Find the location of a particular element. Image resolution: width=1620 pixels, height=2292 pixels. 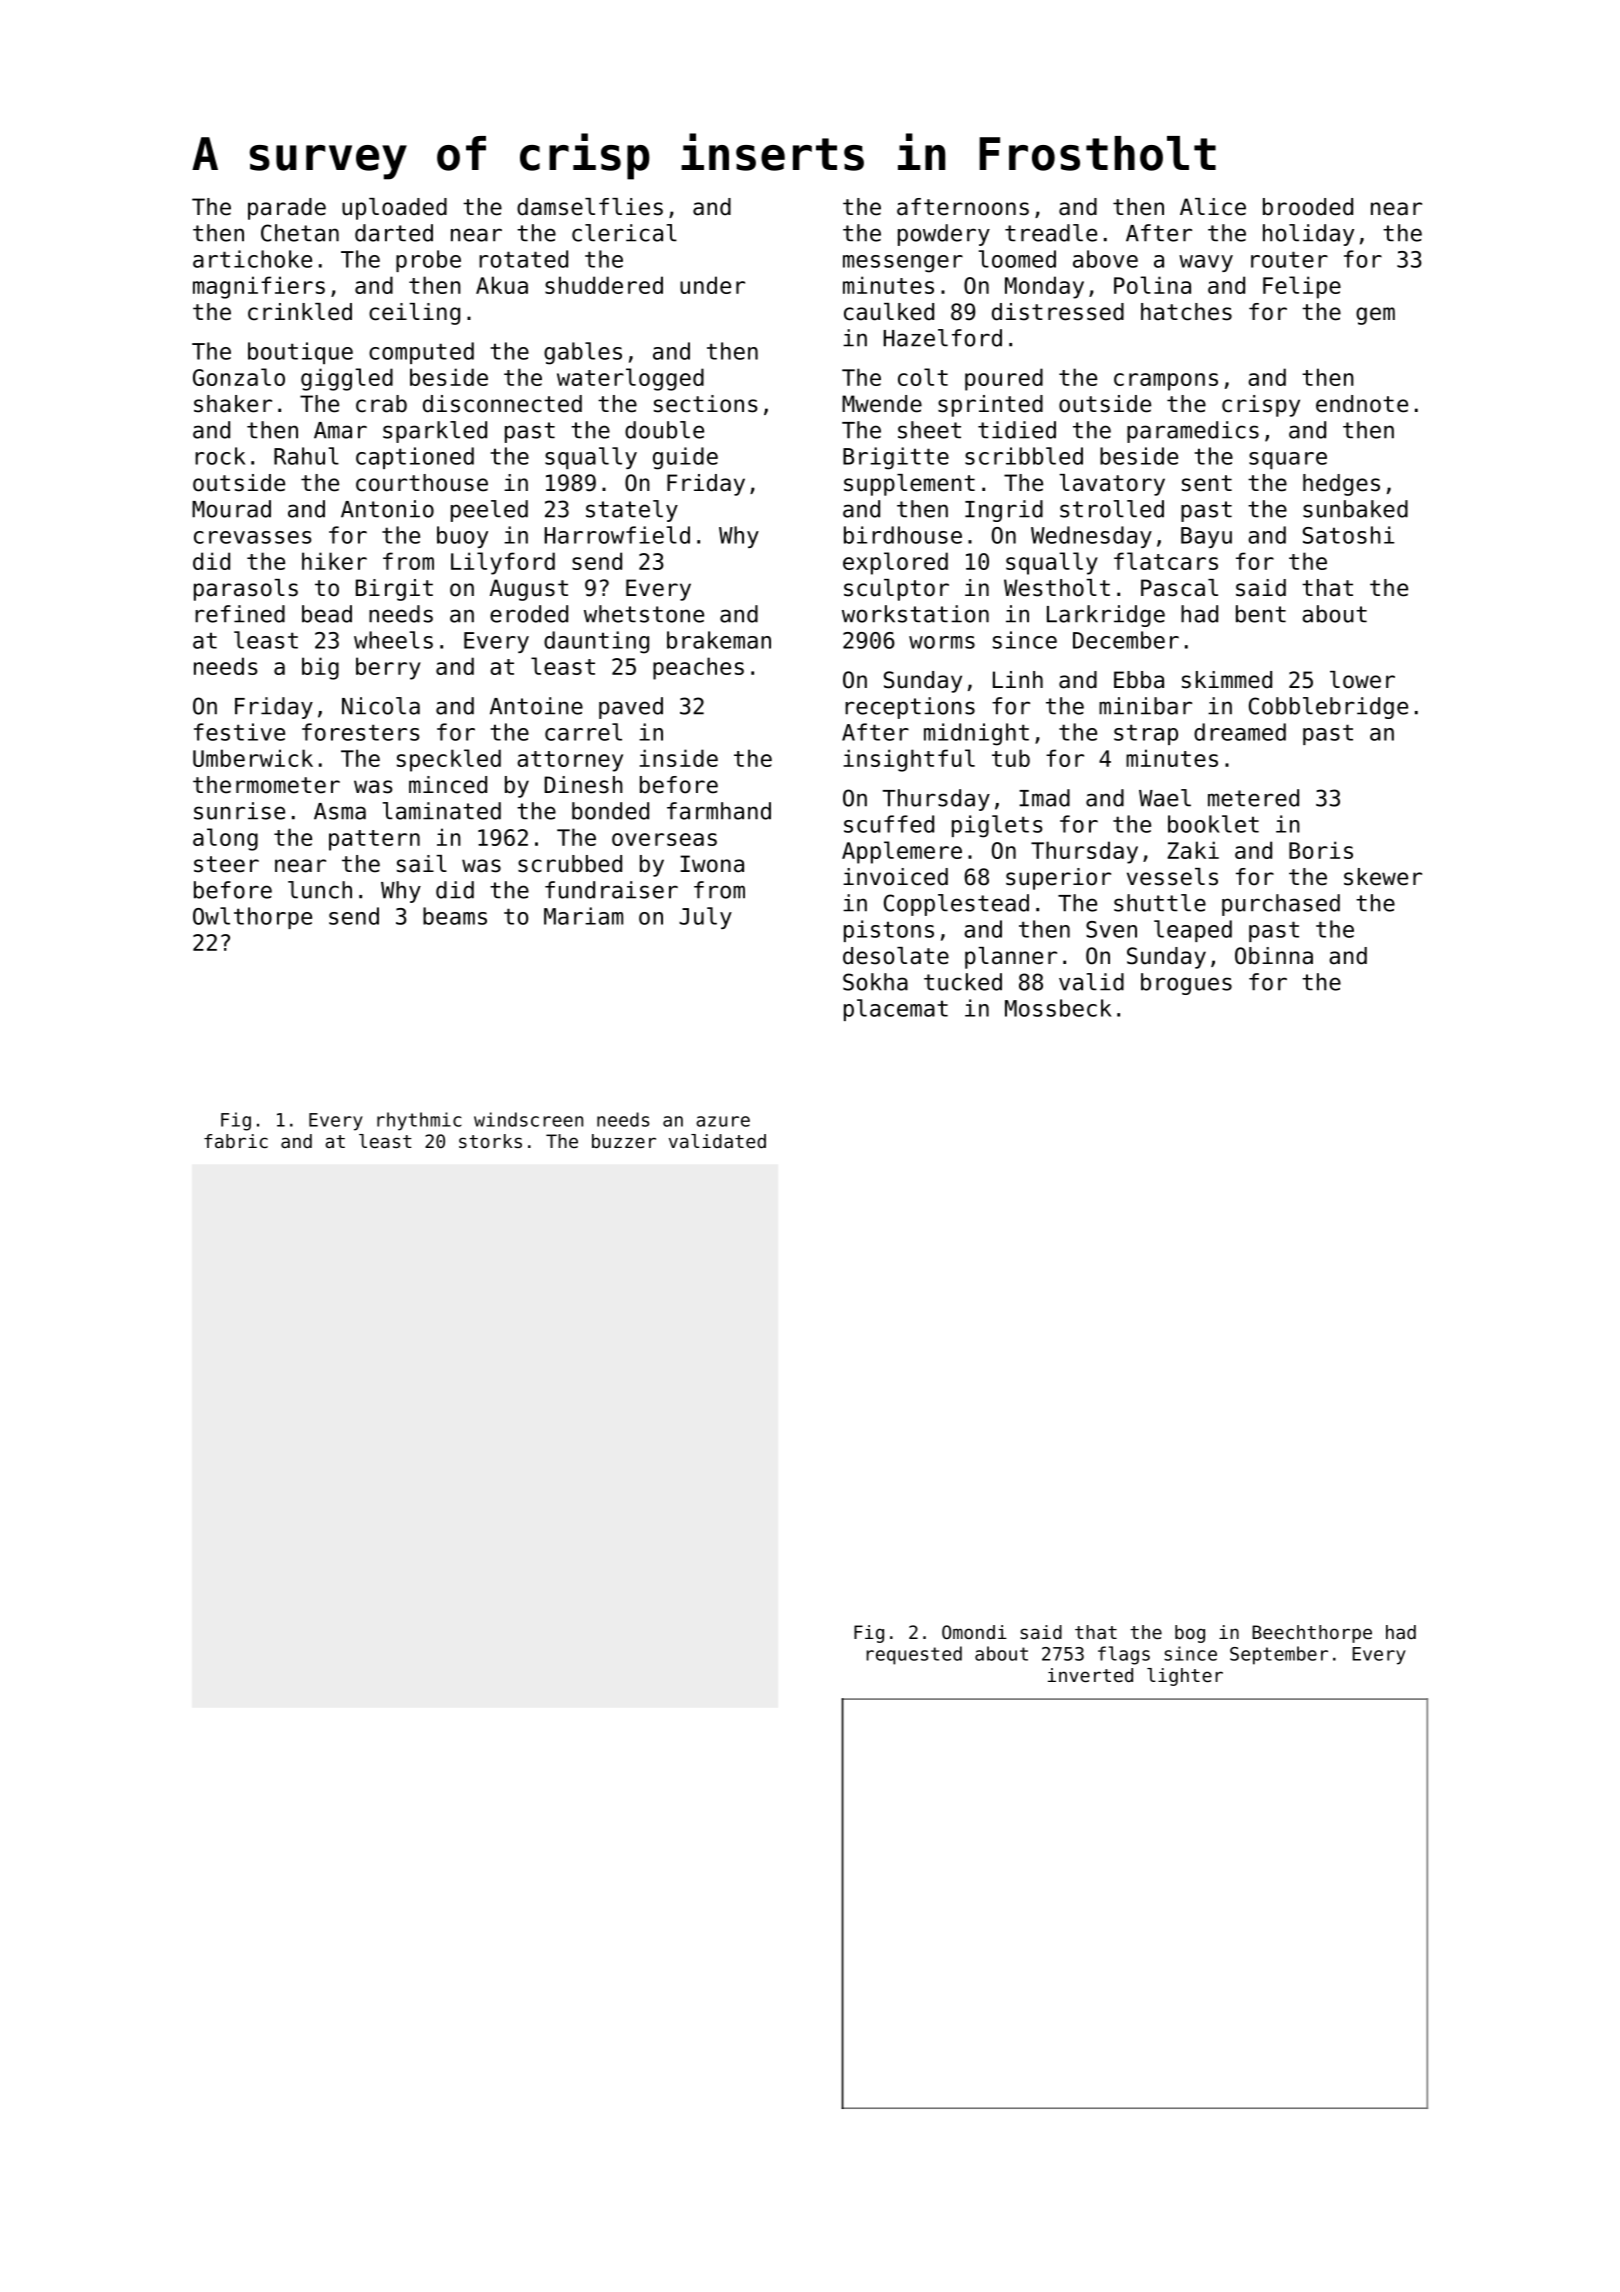

caulked is located at coordinates (889, 312).
